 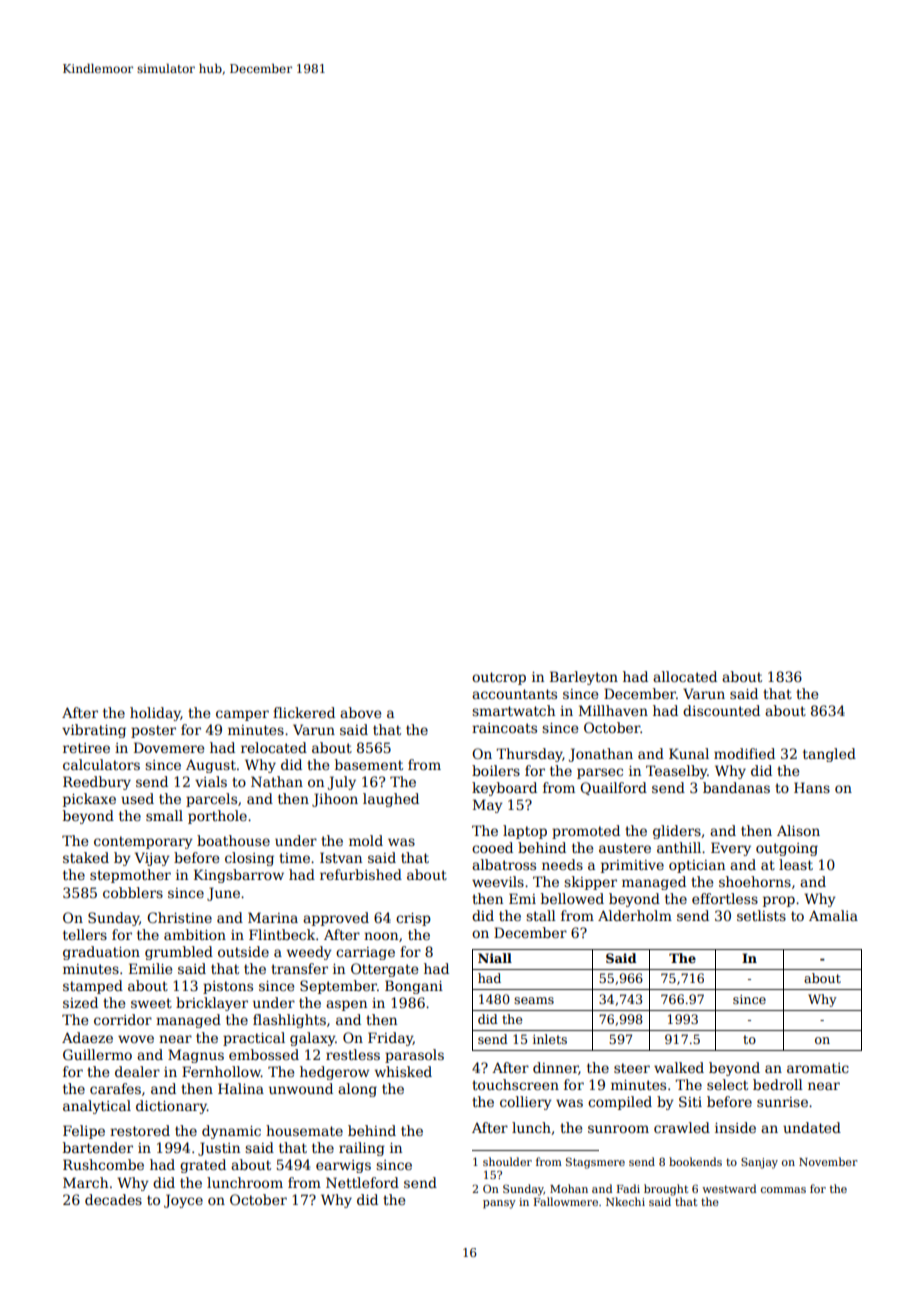 What do you see at coordinates (103, 1164) in the page?
I see `Rushcombe` at bounding box center [103, 1164].
